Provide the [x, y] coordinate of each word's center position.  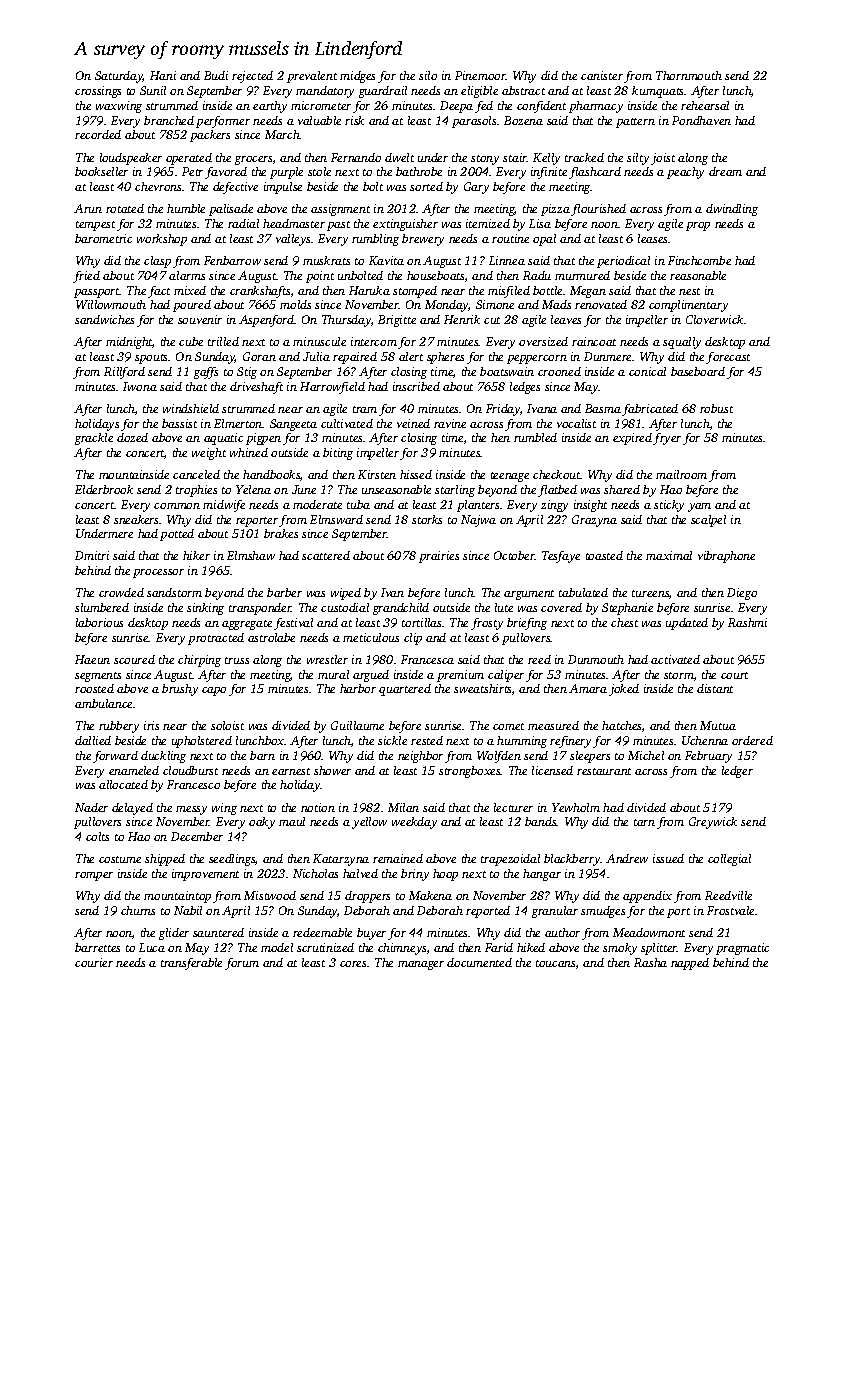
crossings [98, 92]
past [338, 226]
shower [332, 770]
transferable [191, 964]
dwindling [732, 210]
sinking [205, 609]
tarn [644, 822]
